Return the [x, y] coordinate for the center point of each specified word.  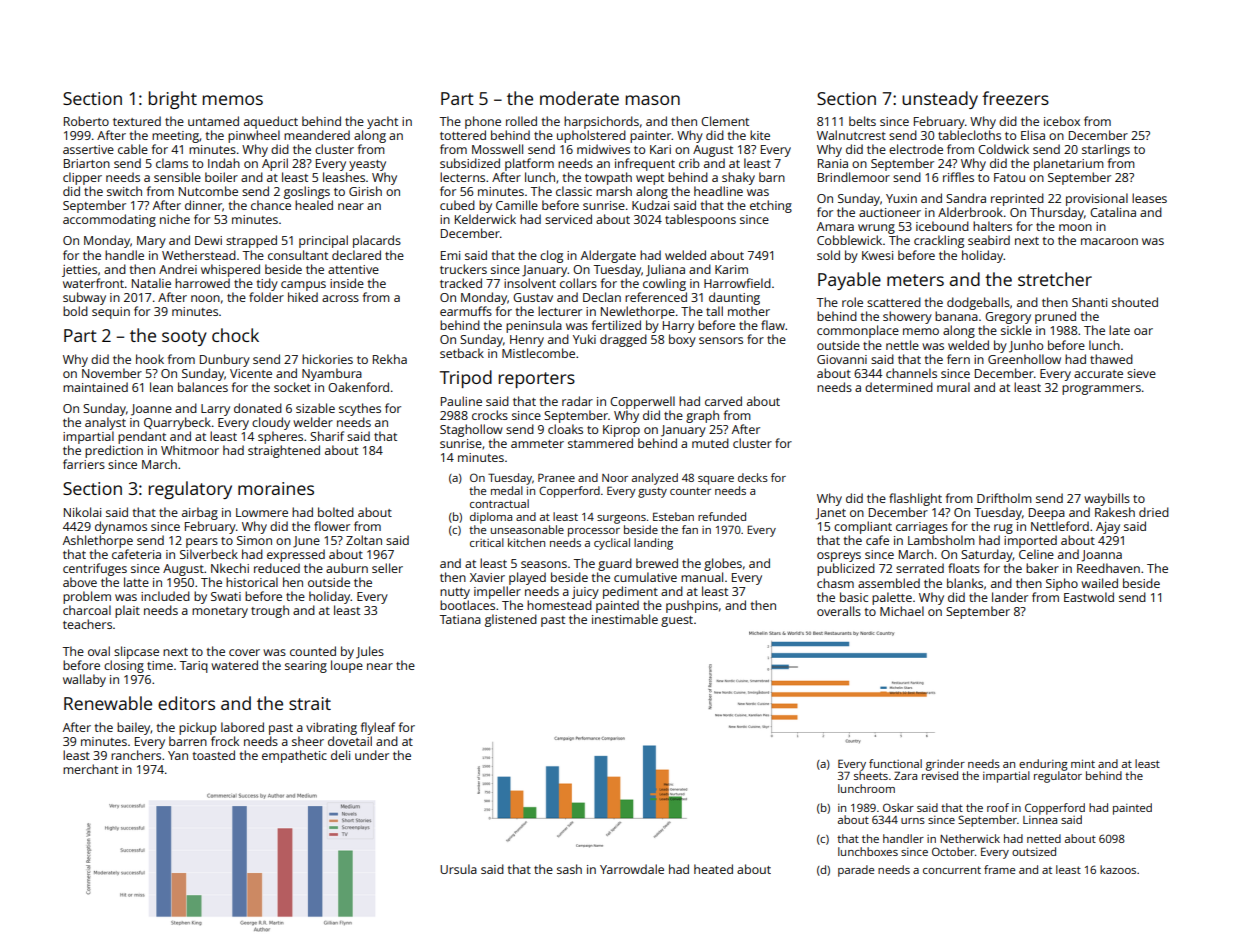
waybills [1107, 499]
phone [483, 122]
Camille [517, 205]
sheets [871, 775]
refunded [722, 516]
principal [323, 241]
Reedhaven [1108, 568]
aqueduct [271, 122]
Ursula [458, 869]
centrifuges [95, 569]
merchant [90, 769]
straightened [284, 451]
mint [1083, 763]
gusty [652, 492]
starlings [1106, 150]
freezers [1015, 98]
